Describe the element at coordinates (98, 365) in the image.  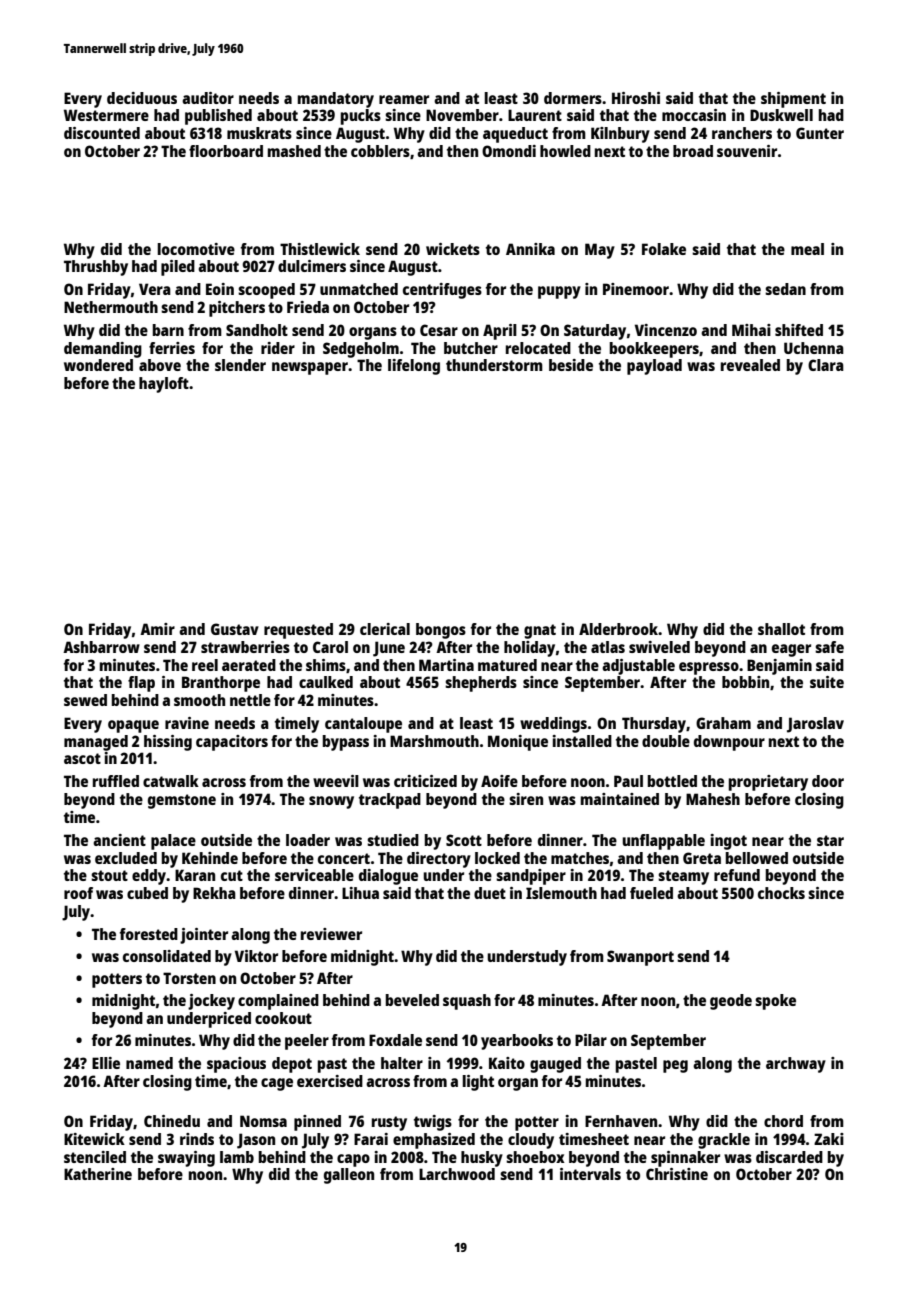
I see `wondered` at that location.
